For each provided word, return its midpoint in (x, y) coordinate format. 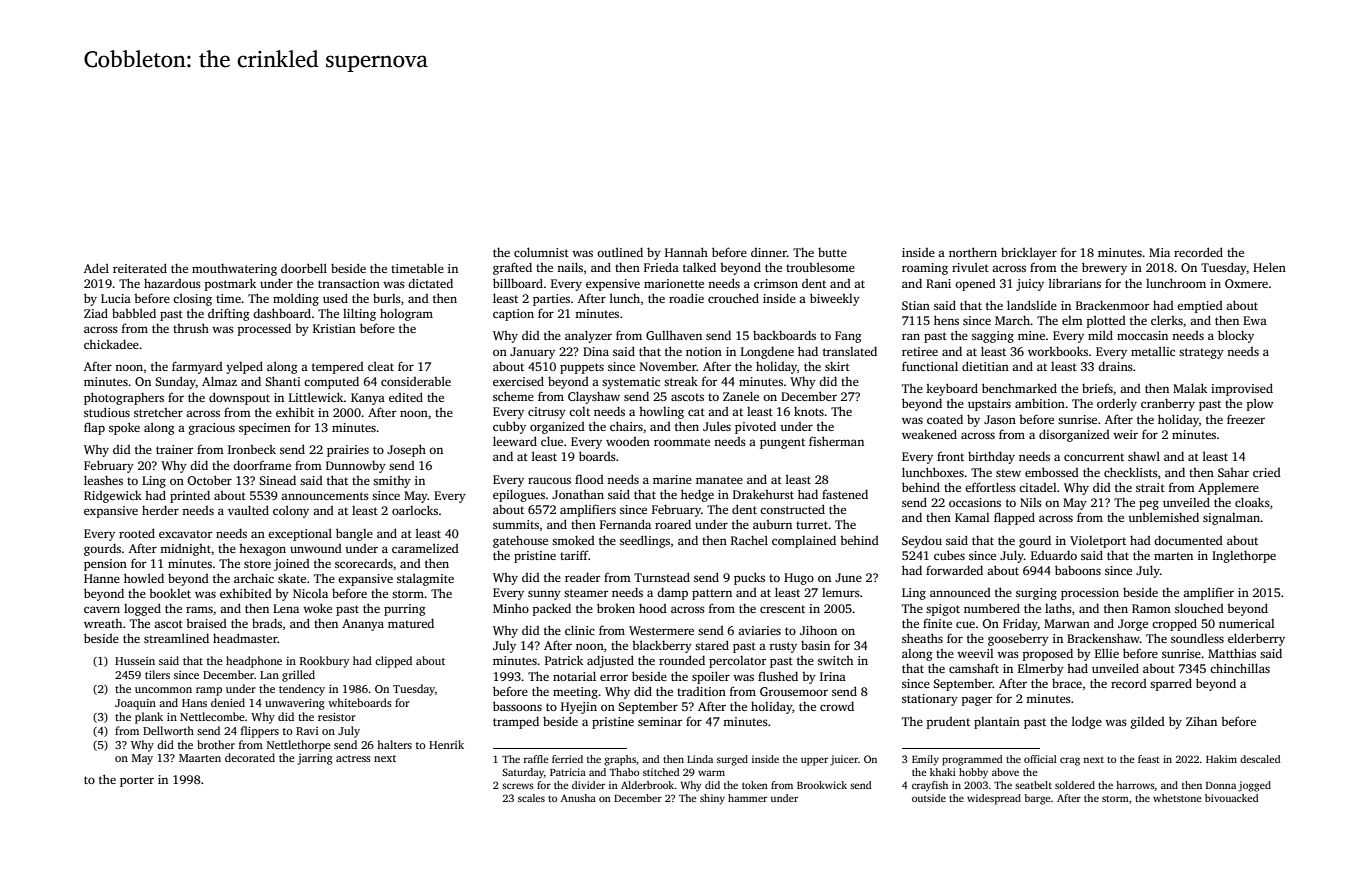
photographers (124, 398)
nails (570, 267)
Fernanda (625, 524)
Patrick (564, 660)
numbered (992, 608)
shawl (1144, 456)
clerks (1167, 320)
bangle (354, 534)
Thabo (624, 772)
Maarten (200, 758)
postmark (230, 284)
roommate (682, 442)
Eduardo (1054, 555)
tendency (302, 690)
